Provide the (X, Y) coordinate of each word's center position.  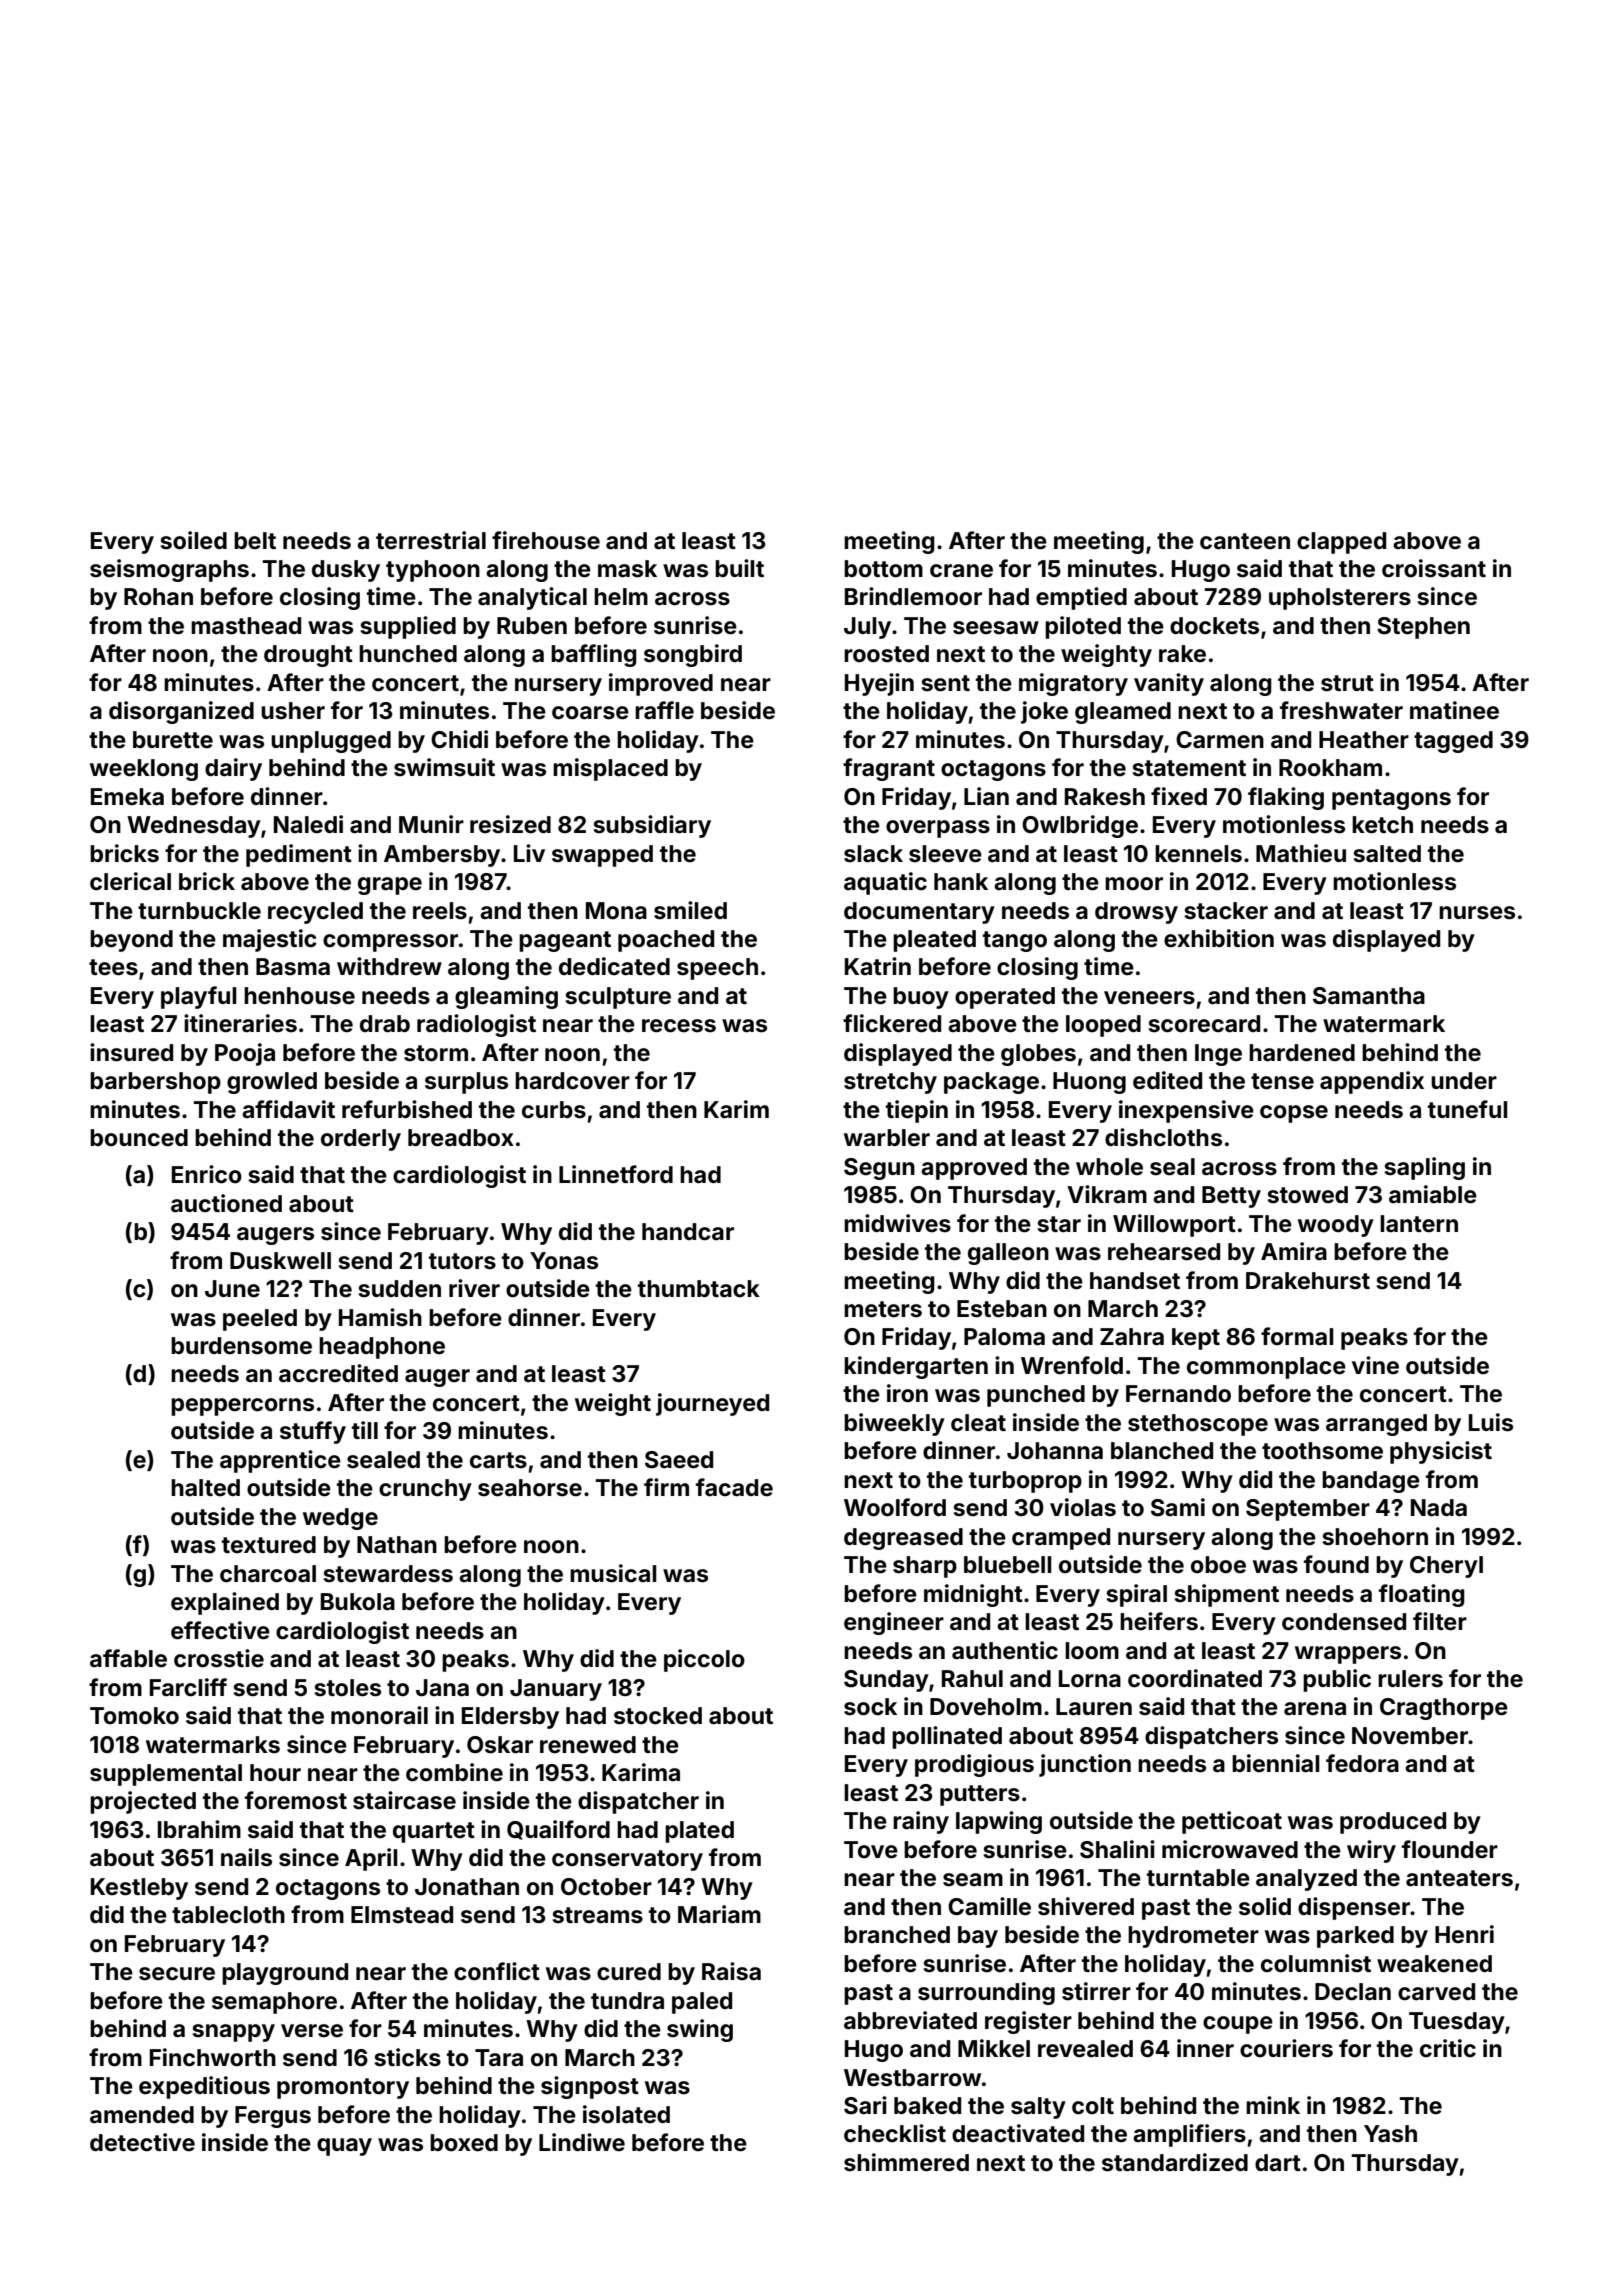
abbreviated (910, 2020)
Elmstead (402, 1915)
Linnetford (616, 1174)
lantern (1419, 1224)
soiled (194, 540)
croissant (1434, 568)
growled (272, 1083)
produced (1393, 1823)
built (739, 568)
